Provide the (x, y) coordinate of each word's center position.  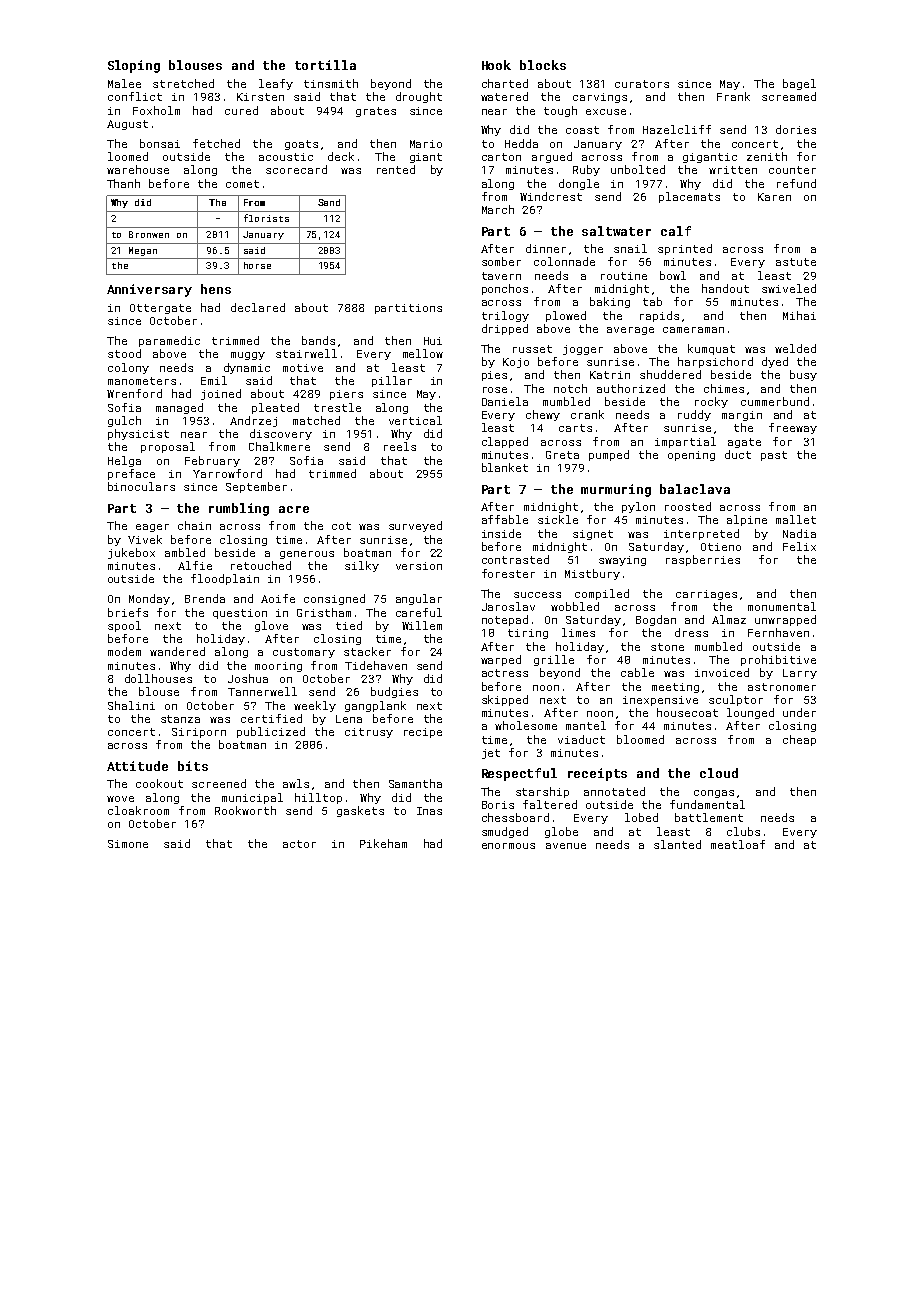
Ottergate (160, 309)
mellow (423, 353)
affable (505, 519)
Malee (124, 83)
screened (219, 783)
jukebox (131, 553)
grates (376, 112)
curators (642, 84)
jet (491, 754)
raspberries (703, 560)
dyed (775, 362)
